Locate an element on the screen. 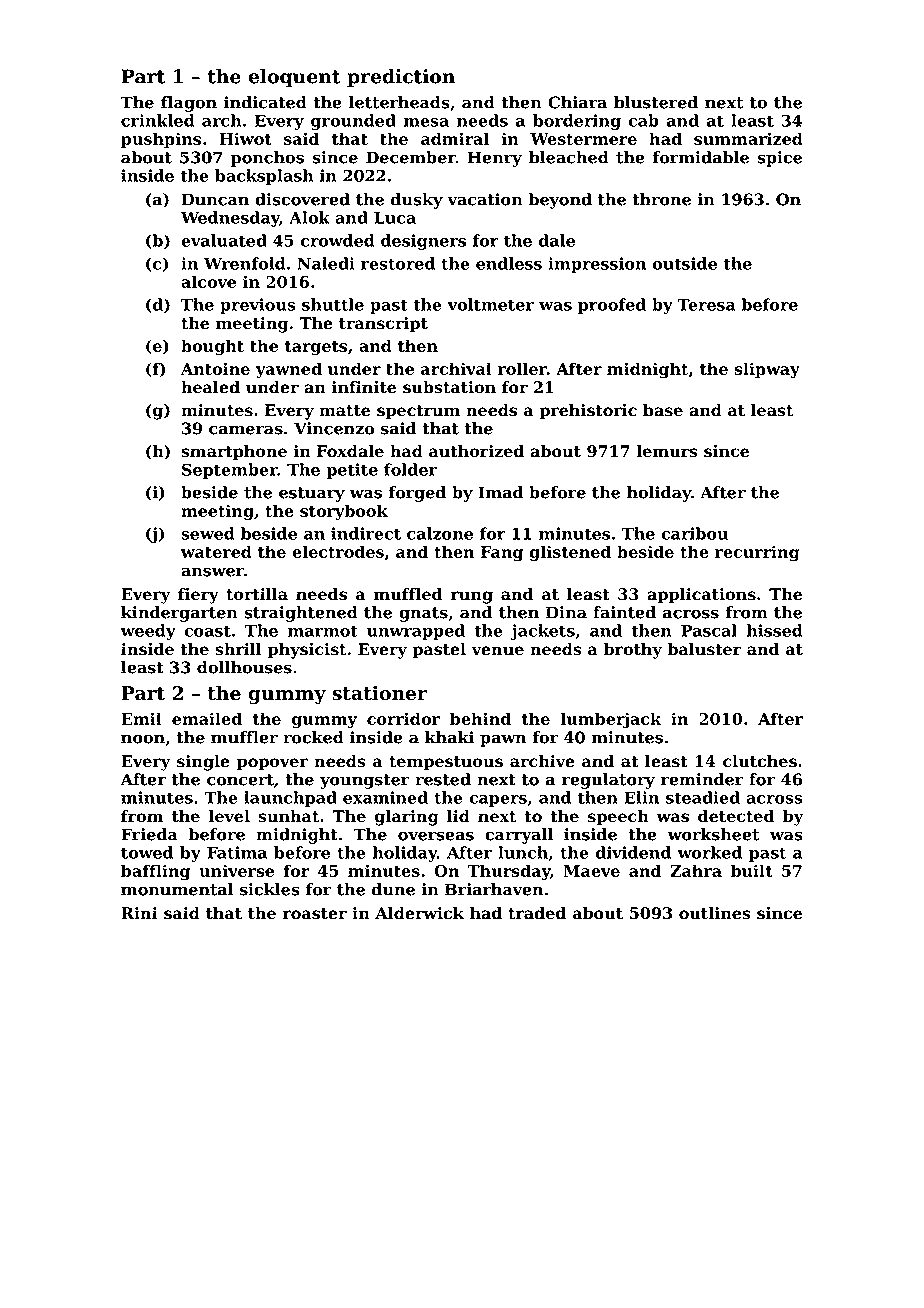 This screenshot has height=1308, width=924. calzone is located at coordinates (440, 533).
